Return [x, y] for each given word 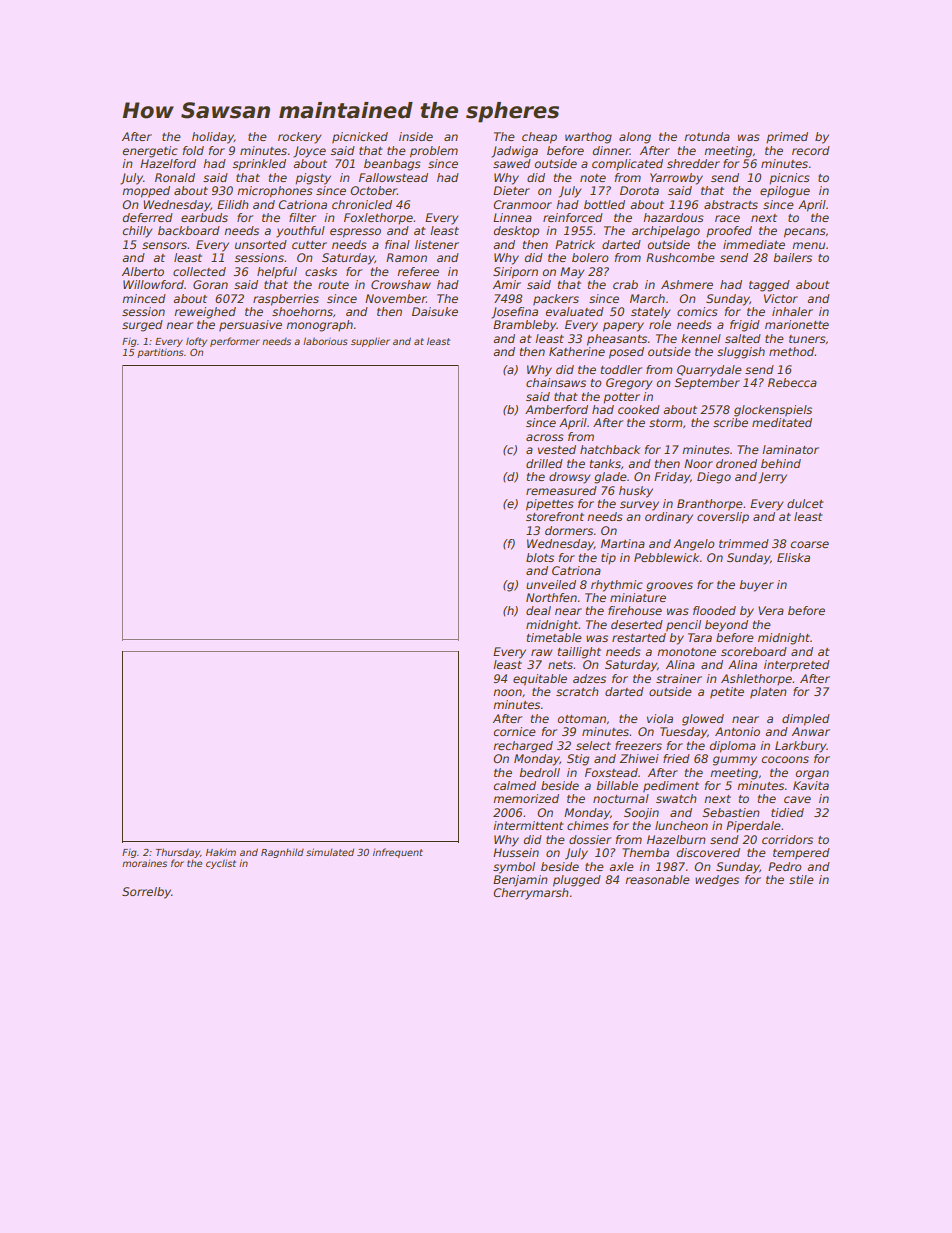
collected [199, 271]
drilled [544, 463]
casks [321, 271]
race [727, 218]
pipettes [550, 505]
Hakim [221, 852]
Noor [698, 463]
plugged [577, 881]
